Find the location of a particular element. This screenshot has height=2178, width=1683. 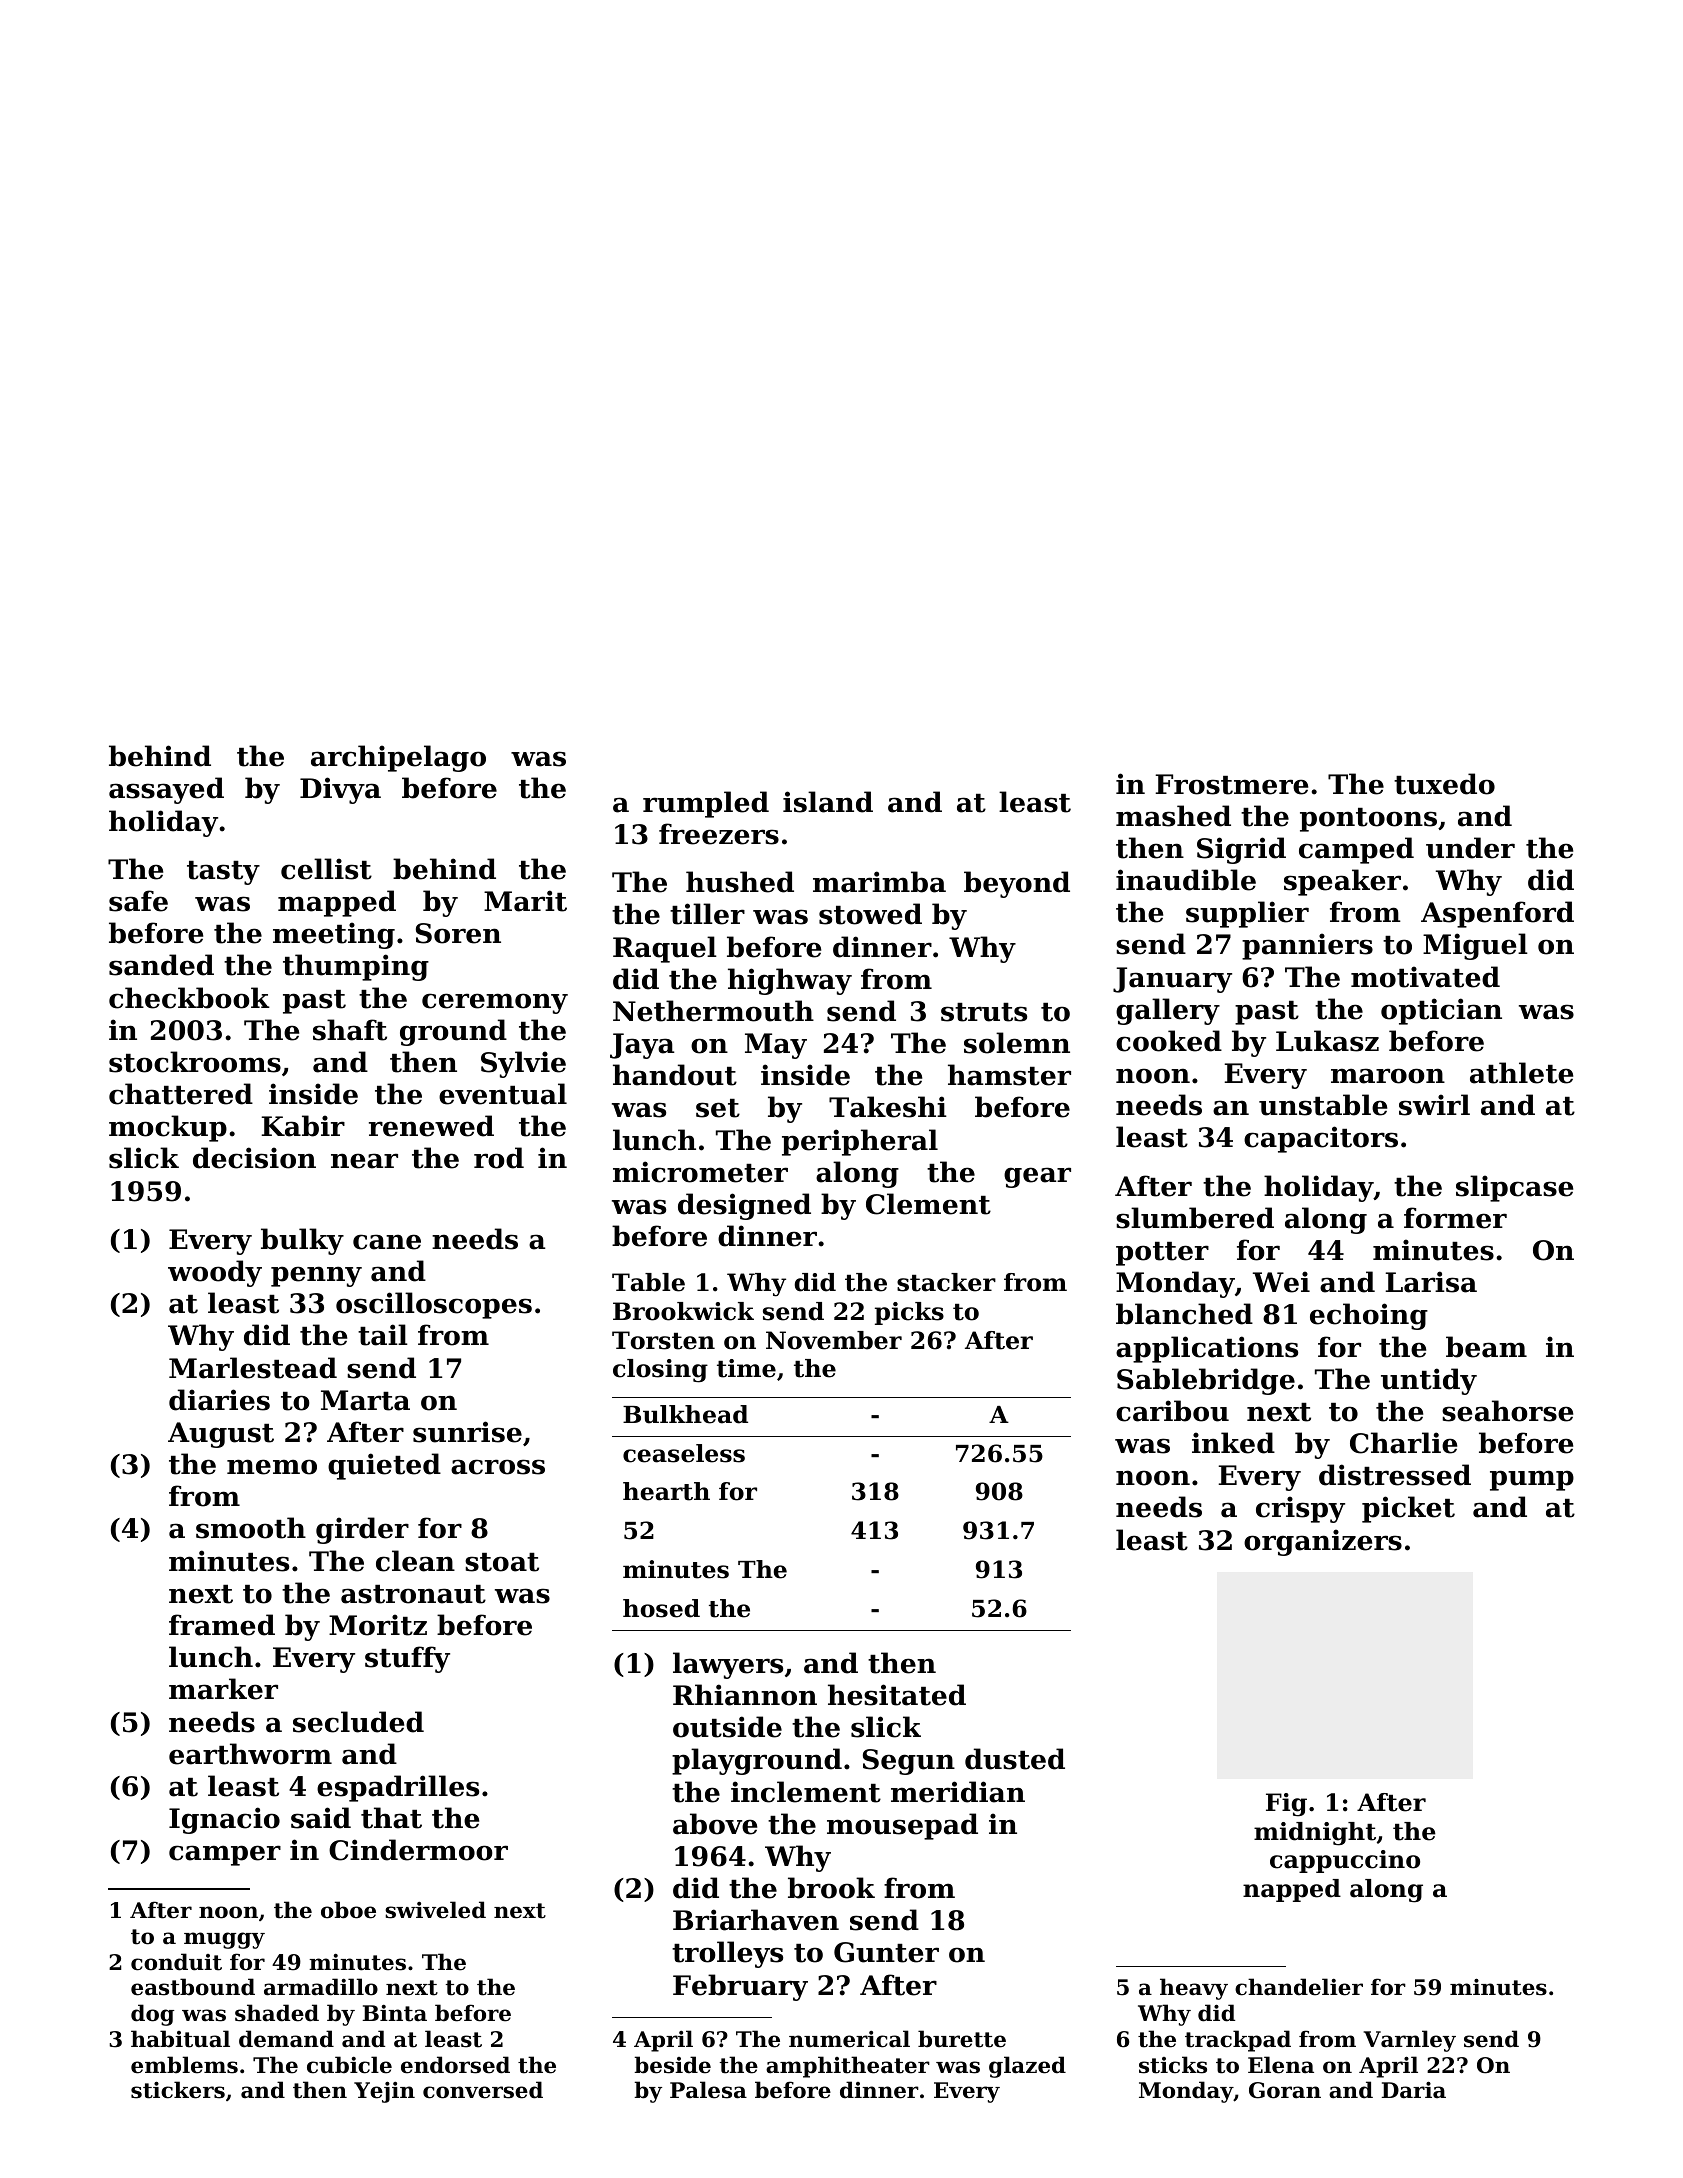

Charlie is located at coordinates (1403, 1443).
